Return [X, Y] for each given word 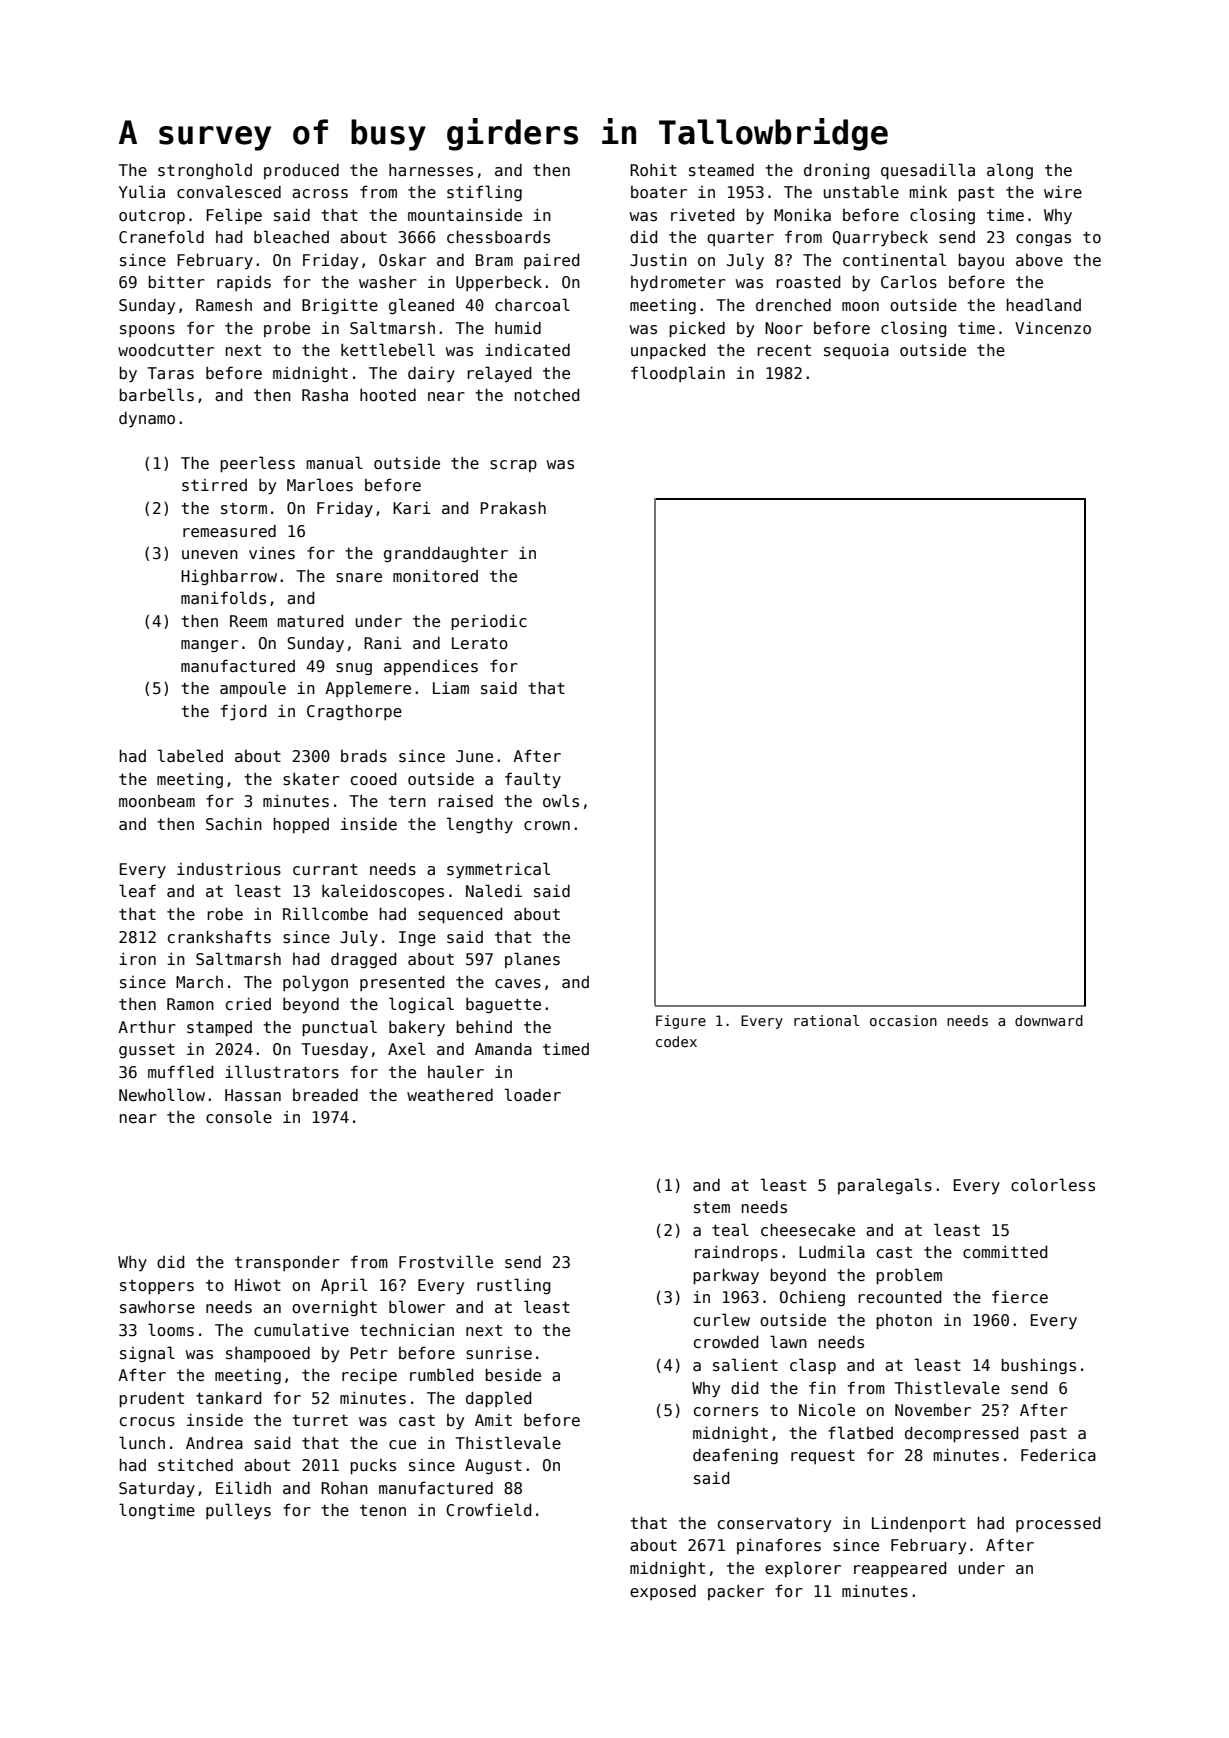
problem [909, 1276]
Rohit [653, 169]
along [1010, 171]
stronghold [205, 171]
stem [712, 1207]
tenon [383, 1510]
